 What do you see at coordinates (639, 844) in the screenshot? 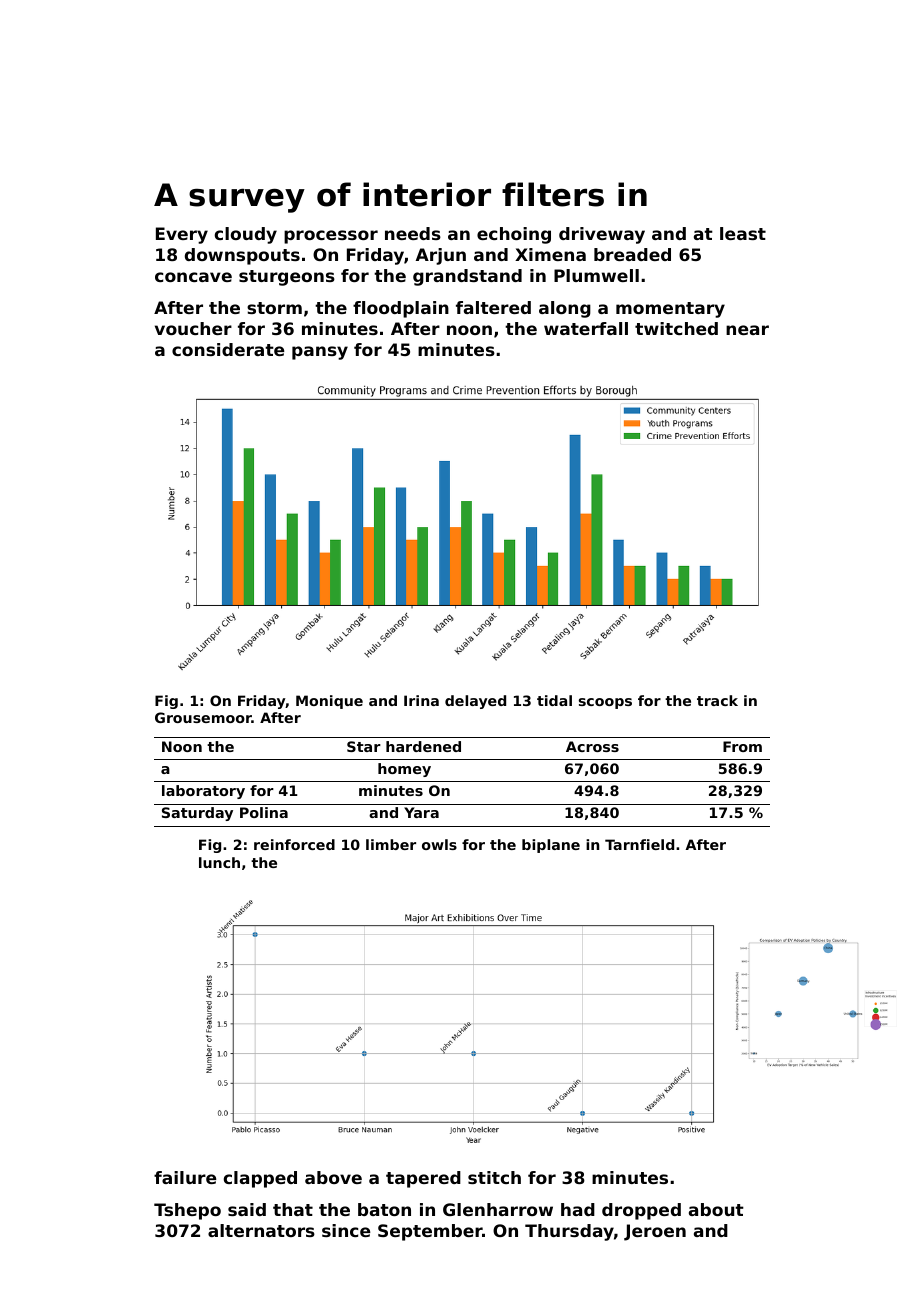
I see `Tarnfield` at bounding box center [639, 844].
